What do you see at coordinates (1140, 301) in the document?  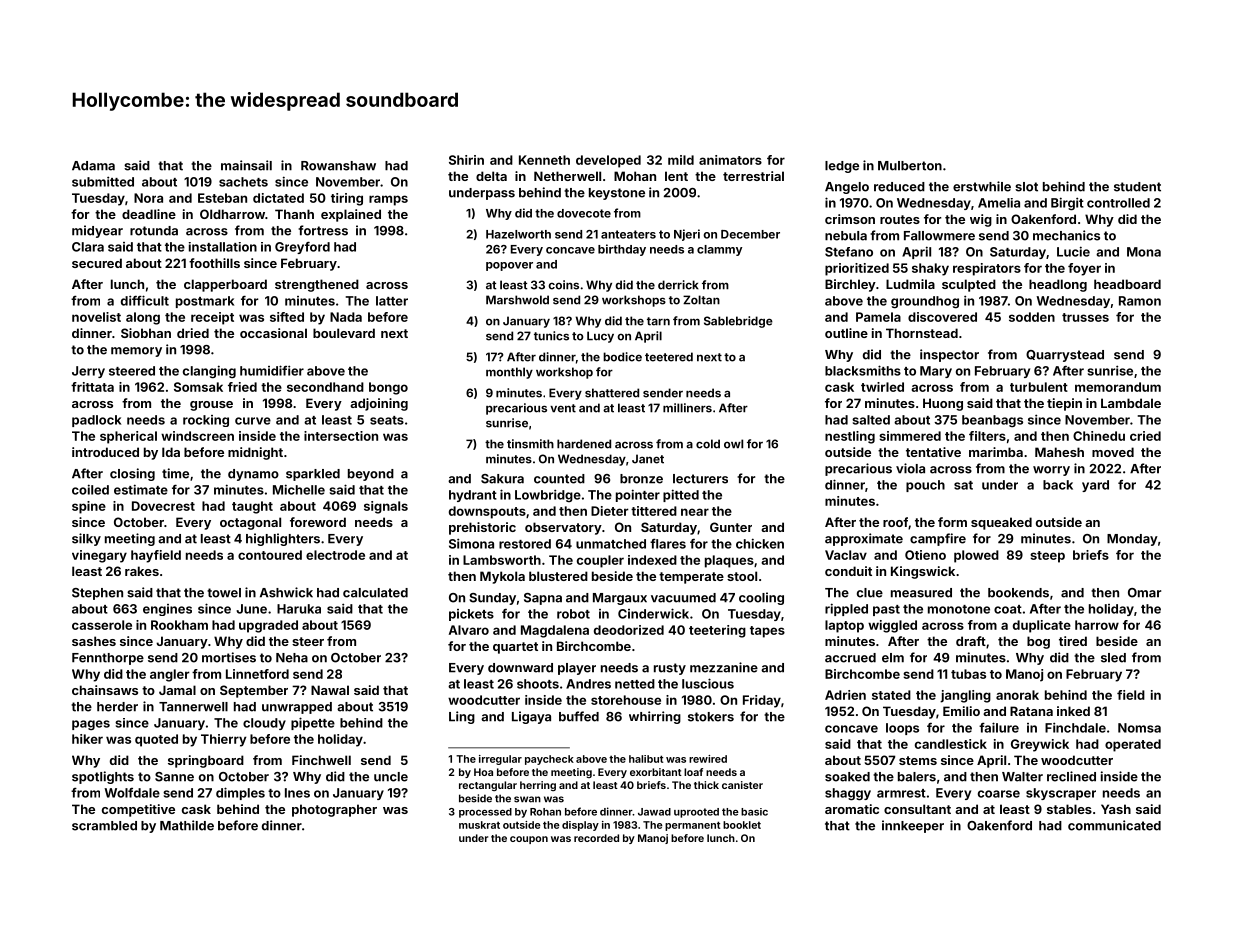 I see `Ramon` at bounding box center [1140, 301].
